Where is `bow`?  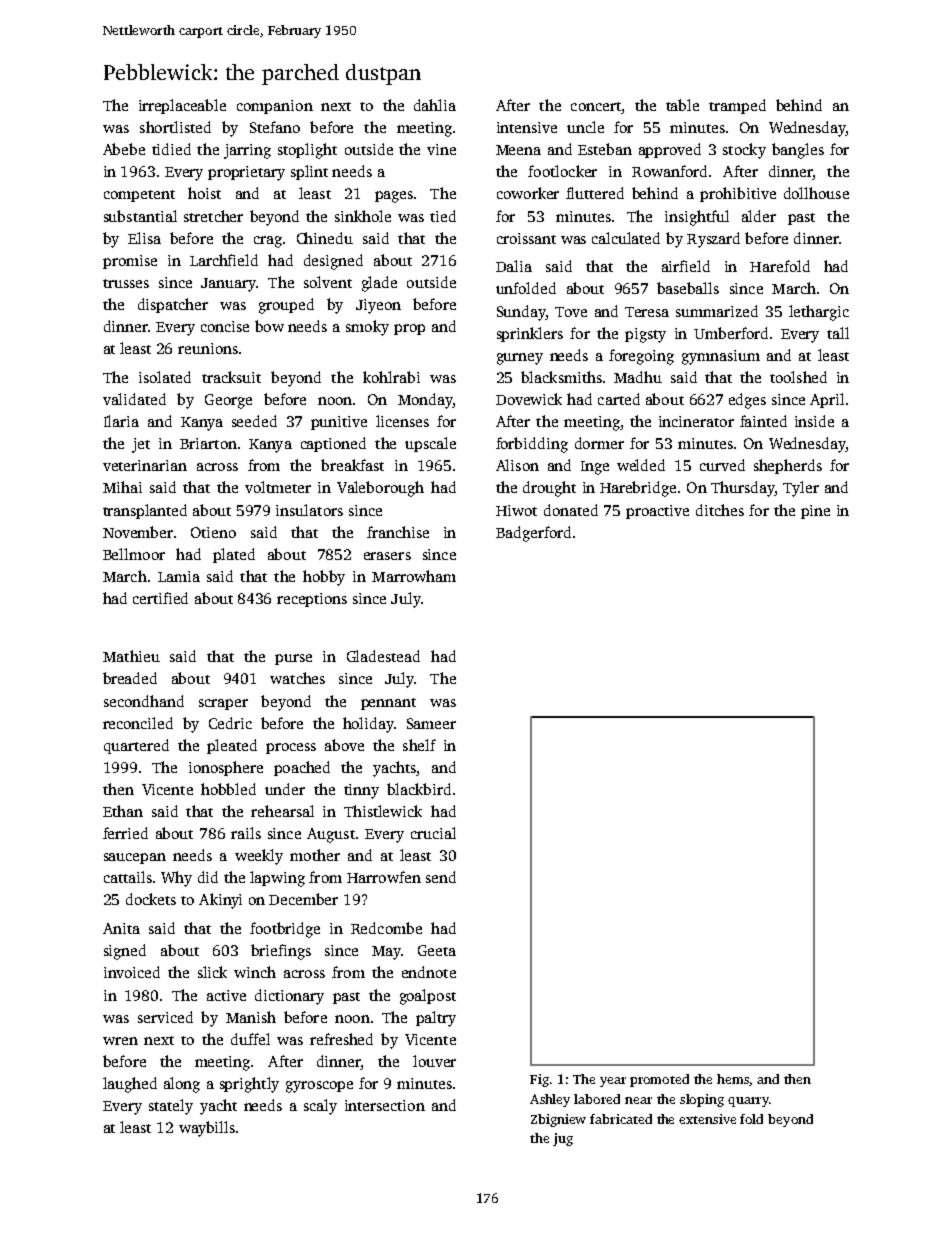
bow is located at coordinates (269, 326).
